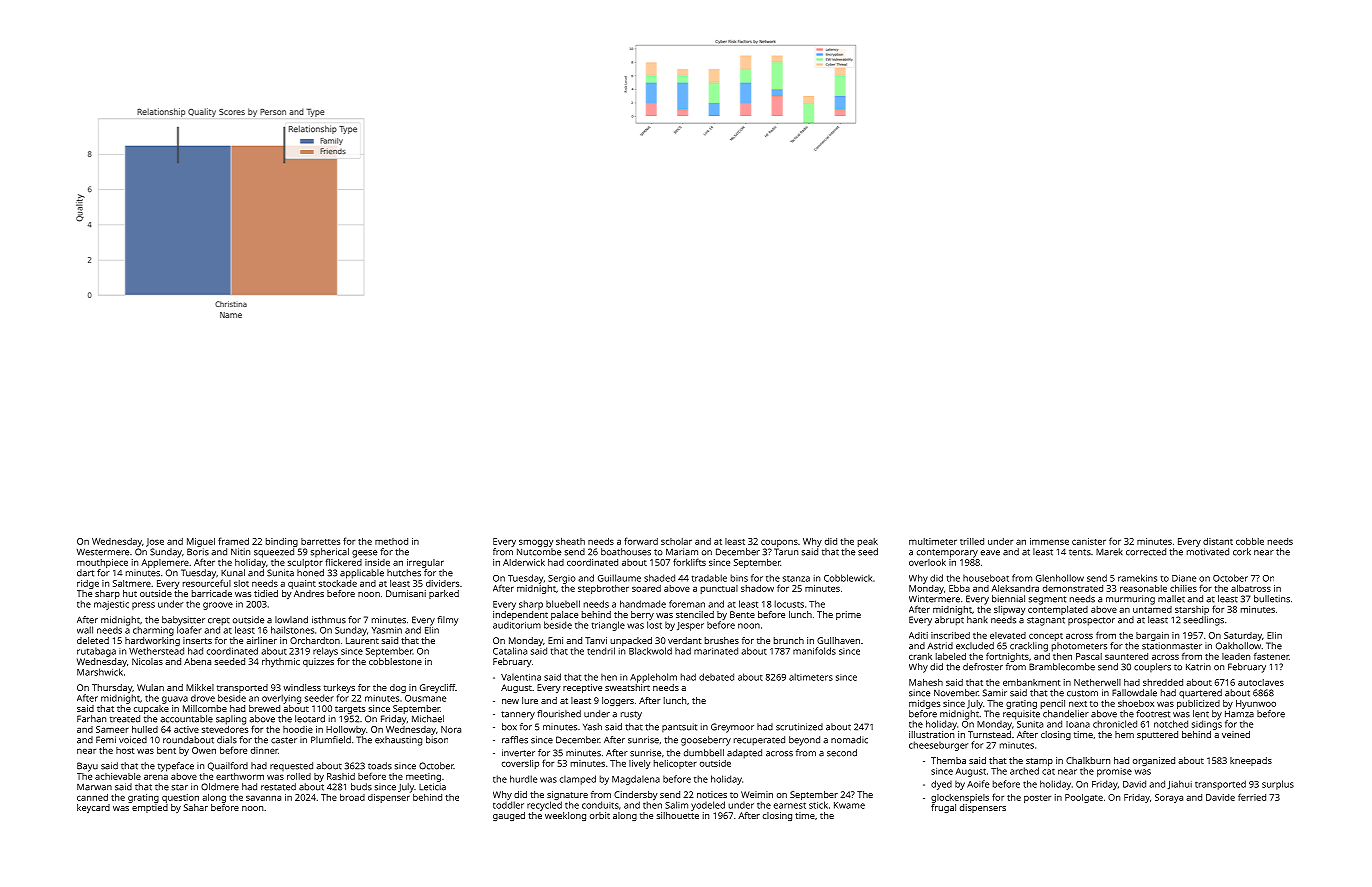  What do you see at coordinates (926, 682) in the screenshot?
I see `Mahesh` at bounding box center [926, 682].
